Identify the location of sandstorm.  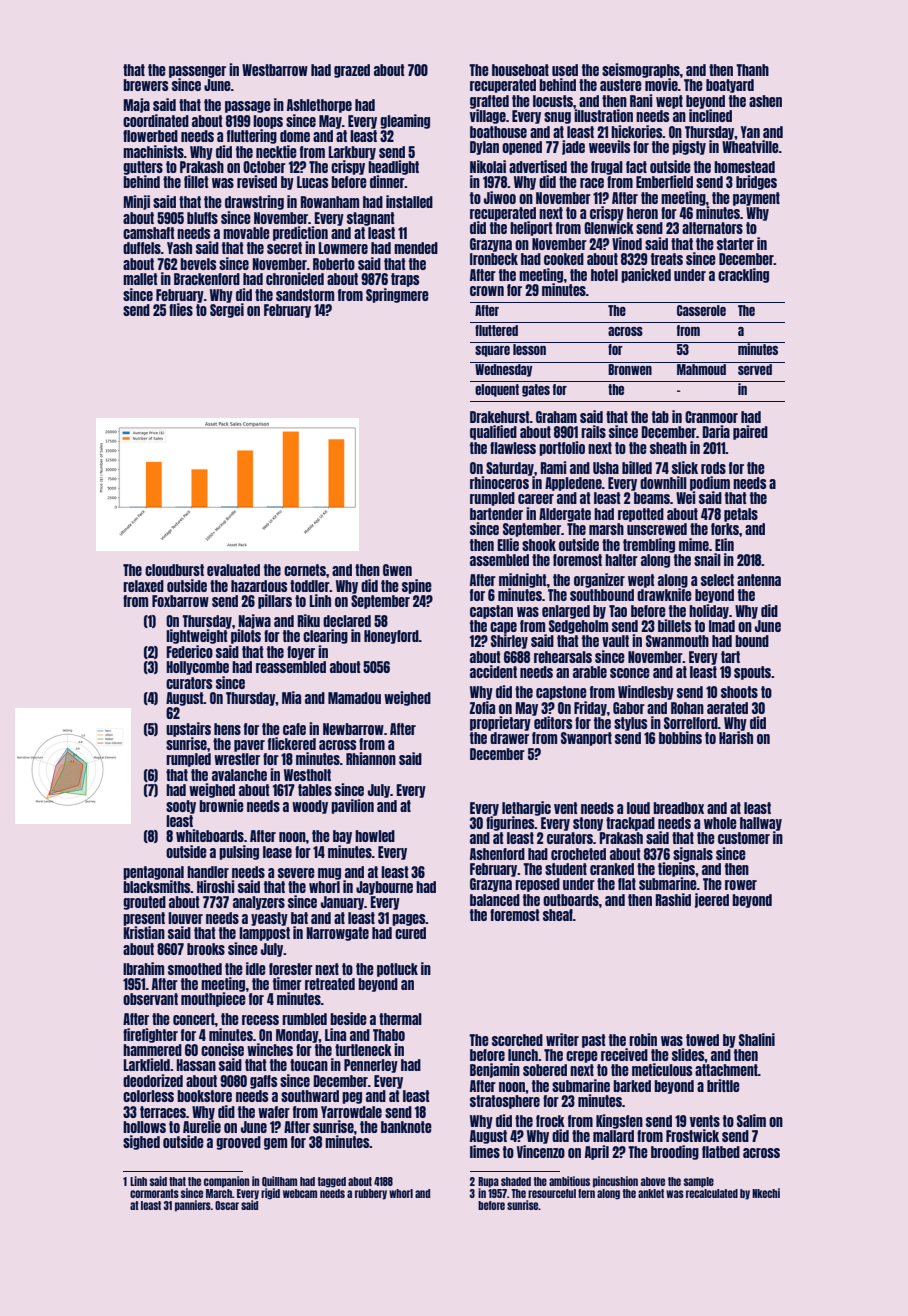
(305, 295).
